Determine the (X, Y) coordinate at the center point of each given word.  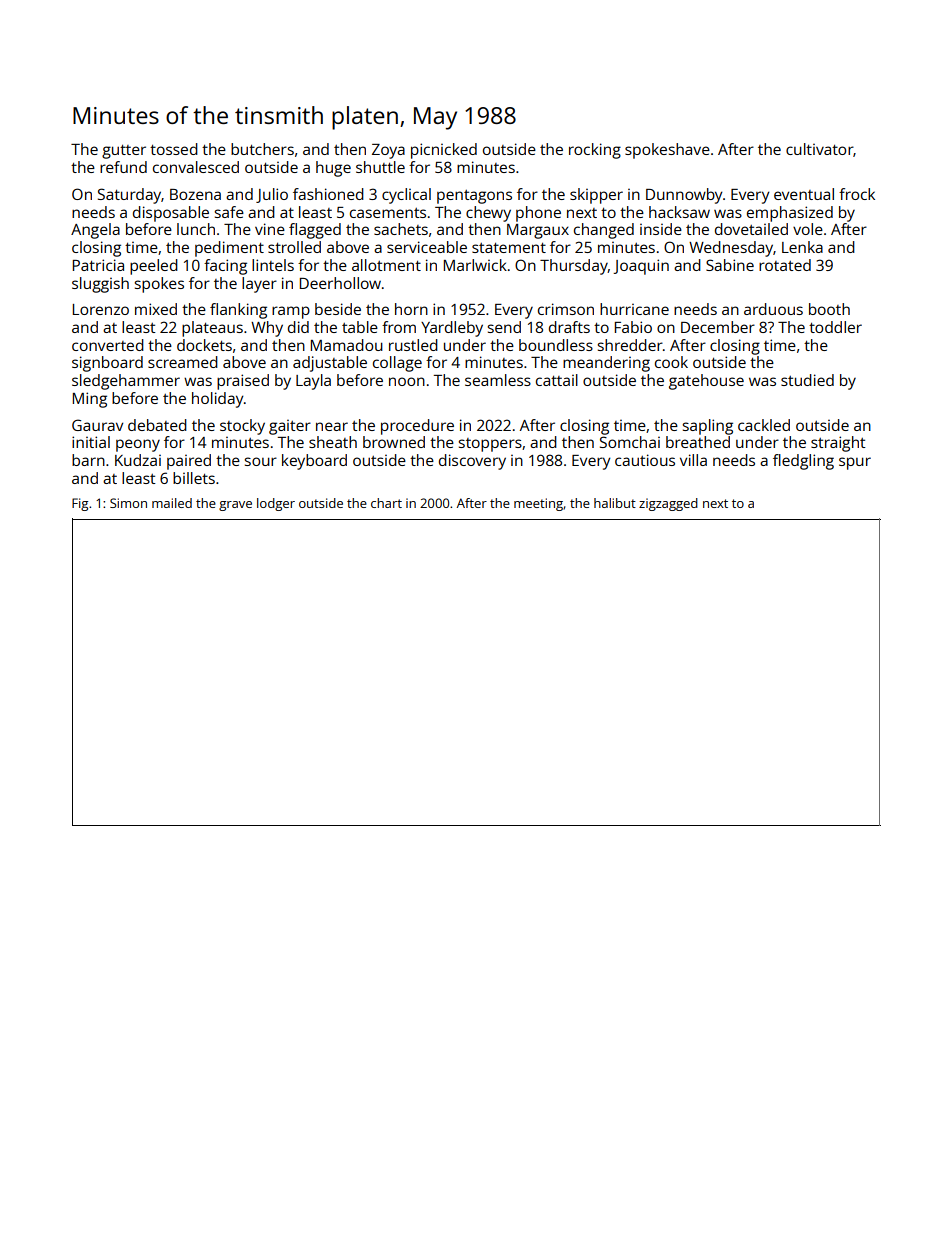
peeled (154, 267)
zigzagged (668, 504)
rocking (595, 151)
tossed (174, 149)
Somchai (630, 442)
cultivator (819, 149)
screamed (183, 362)
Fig (80, 504)
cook (671, 362)
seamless (498, 380)
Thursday (574, 267)
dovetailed (751, 229)
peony (138, 445)
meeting (538, 504)
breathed (698, 442)
